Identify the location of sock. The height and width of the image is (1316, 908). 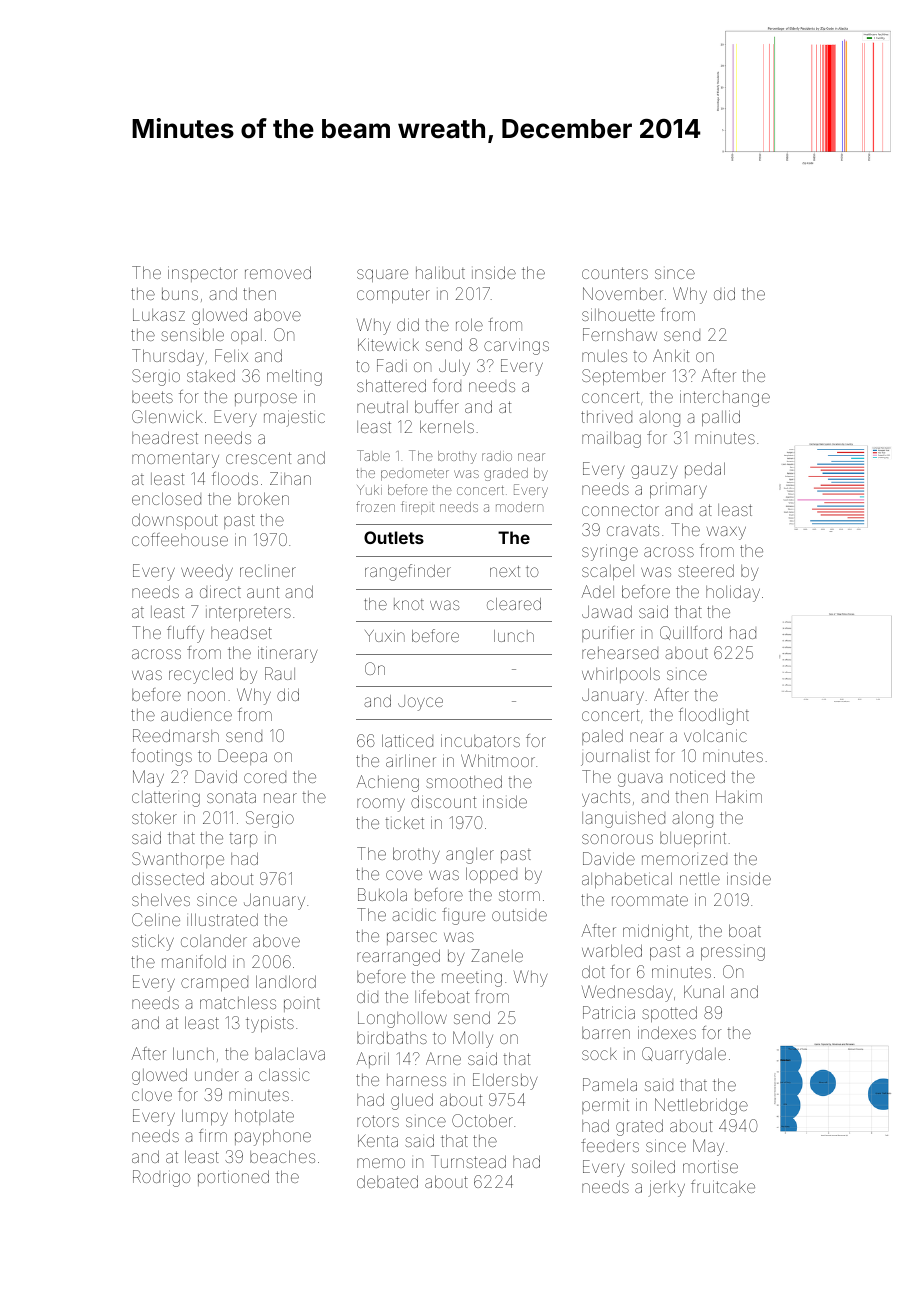
(599, 1054).
